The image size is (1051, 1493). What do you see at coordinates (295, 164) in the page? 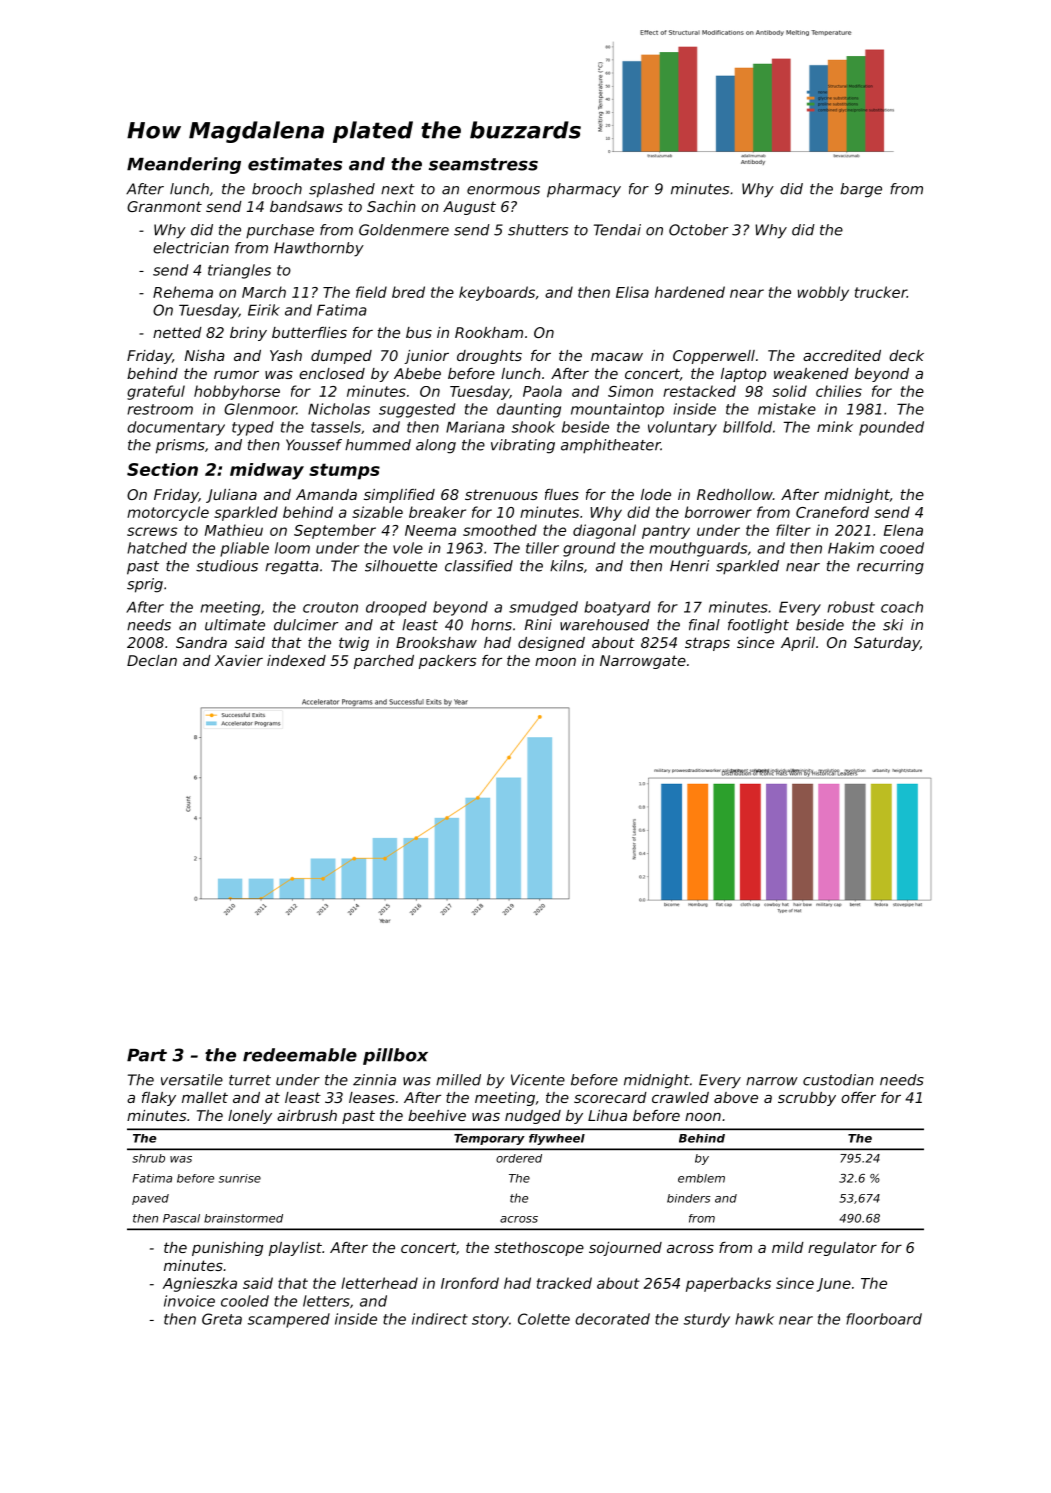
I see `estimates` at bounding box center [295, 164].
